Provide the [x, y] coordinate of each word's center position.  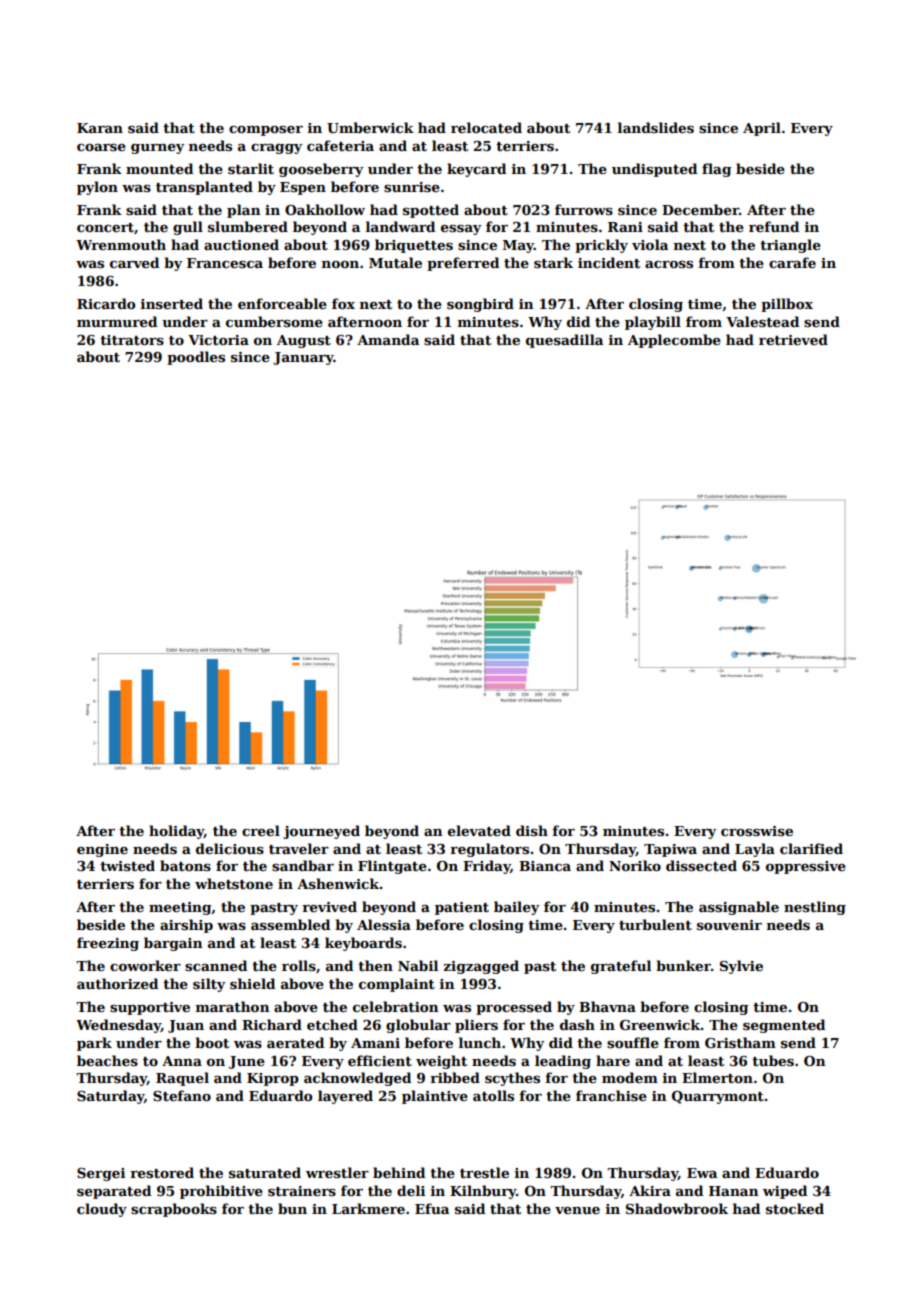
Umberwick [370, 127]
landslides [656, 127]
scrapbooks [174, 1210]
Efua [432, 1208]
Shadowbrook [677, 1208]
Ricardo [106, 303]
